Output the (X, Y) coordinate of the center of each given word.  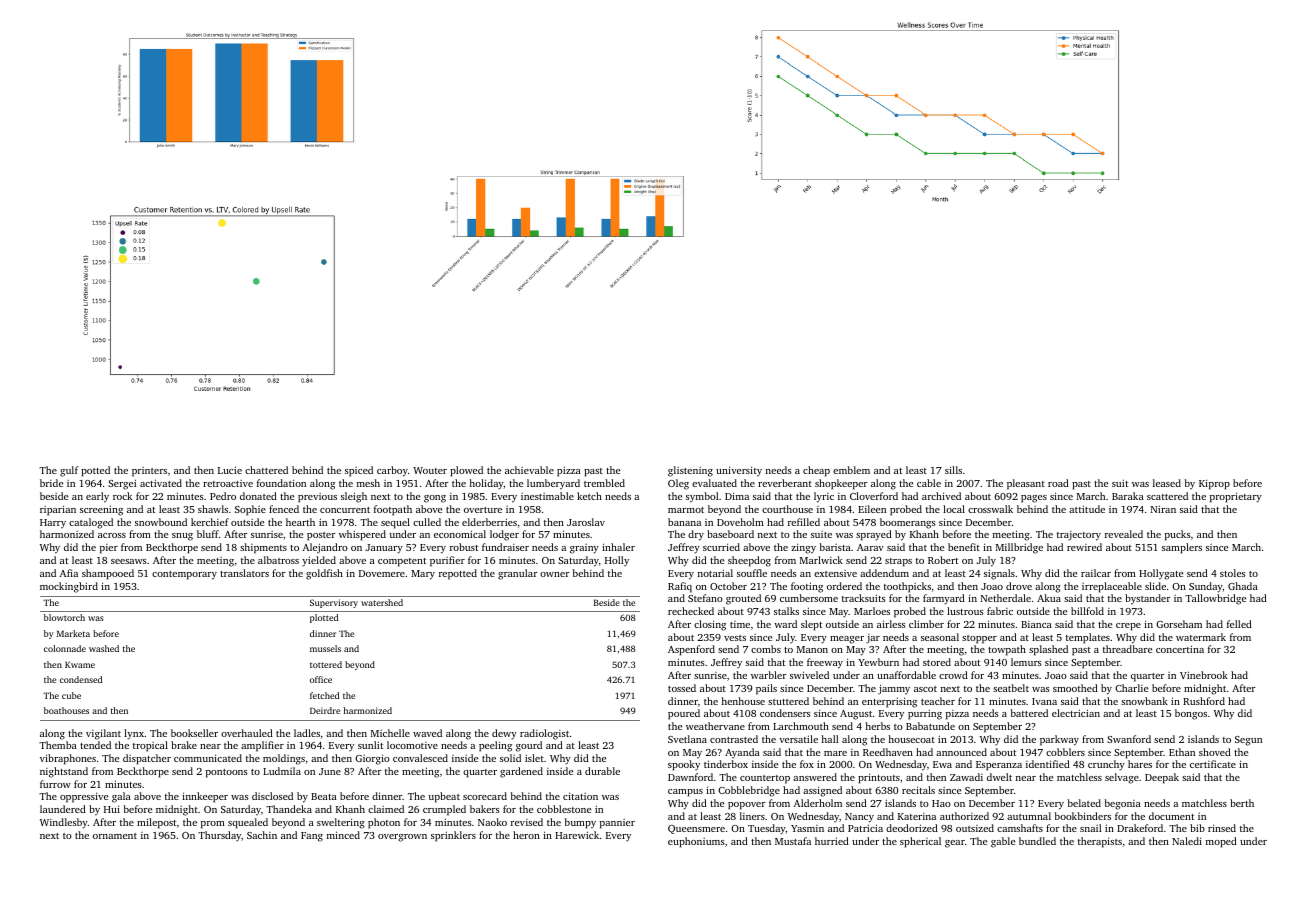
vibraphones (68, 759)
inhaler (618, 547)
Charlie (1131, 688)
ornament (115, 836)
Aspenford (691, 650)
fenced (284, 509)
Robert (943, 560)
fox (807, 764)
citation (580, 796)
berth (1242, 803)
